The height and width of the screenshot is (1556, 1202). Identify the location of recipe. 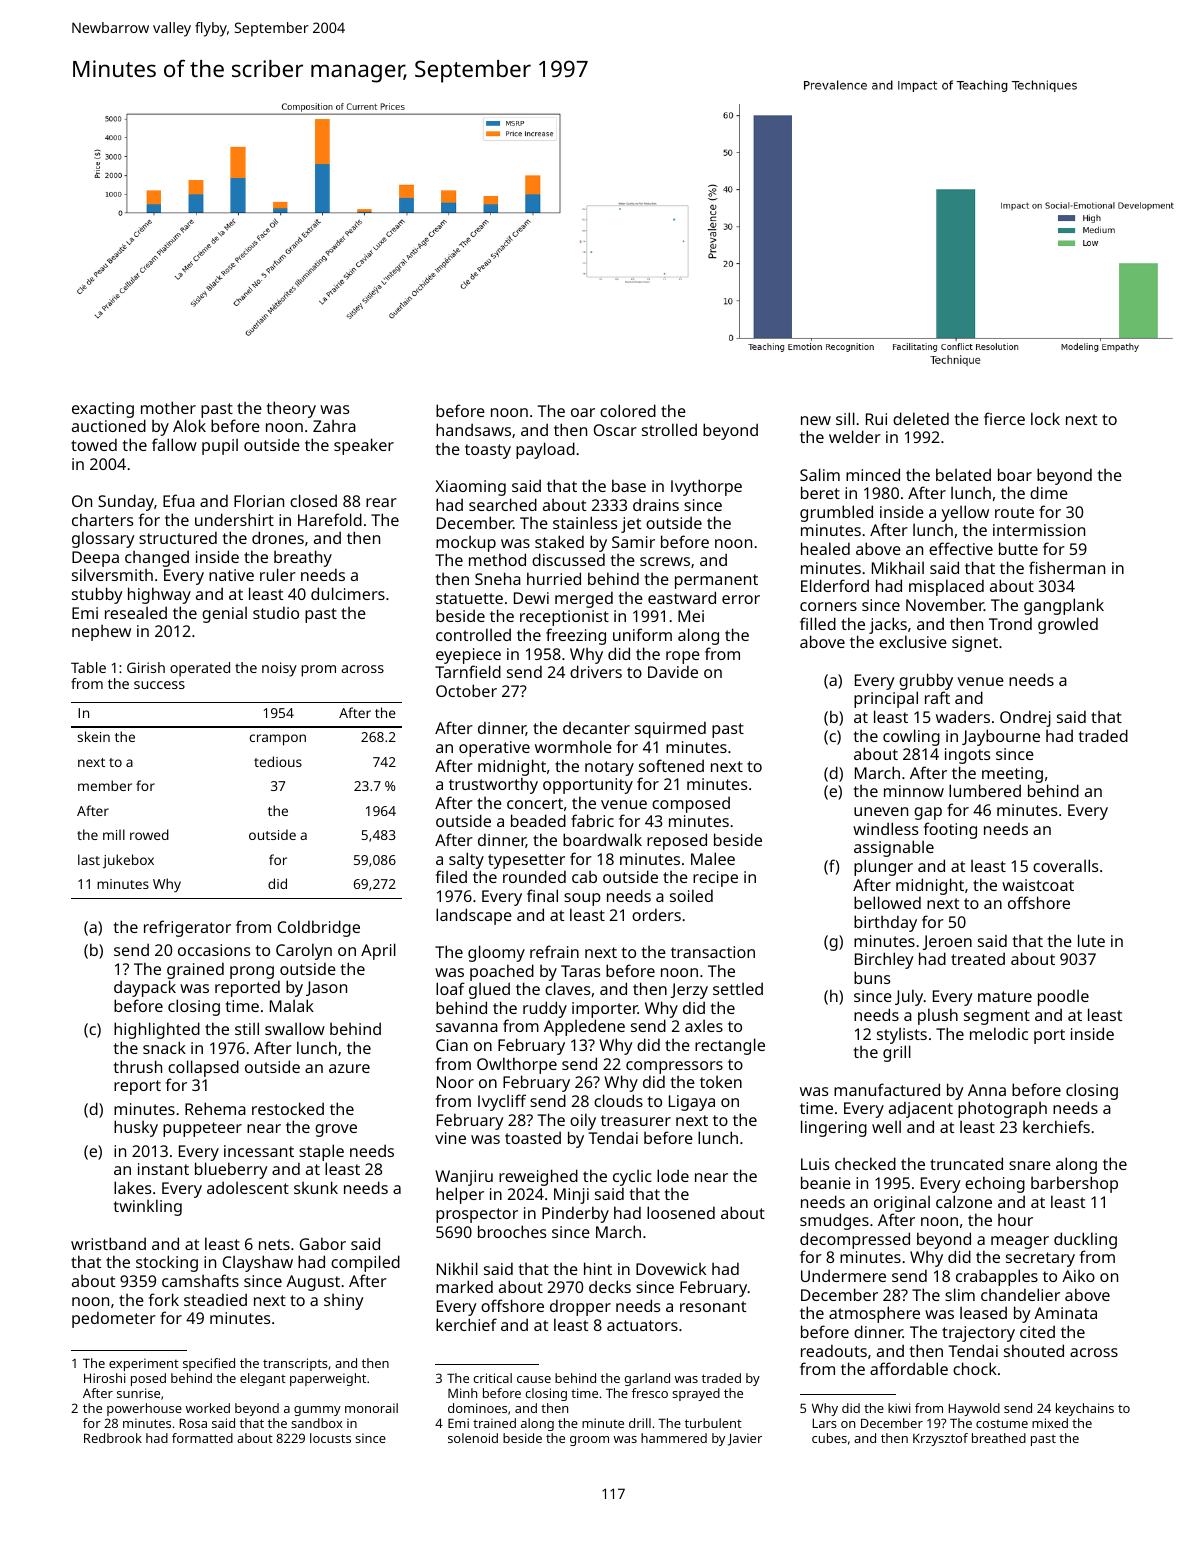
(715, 879).
